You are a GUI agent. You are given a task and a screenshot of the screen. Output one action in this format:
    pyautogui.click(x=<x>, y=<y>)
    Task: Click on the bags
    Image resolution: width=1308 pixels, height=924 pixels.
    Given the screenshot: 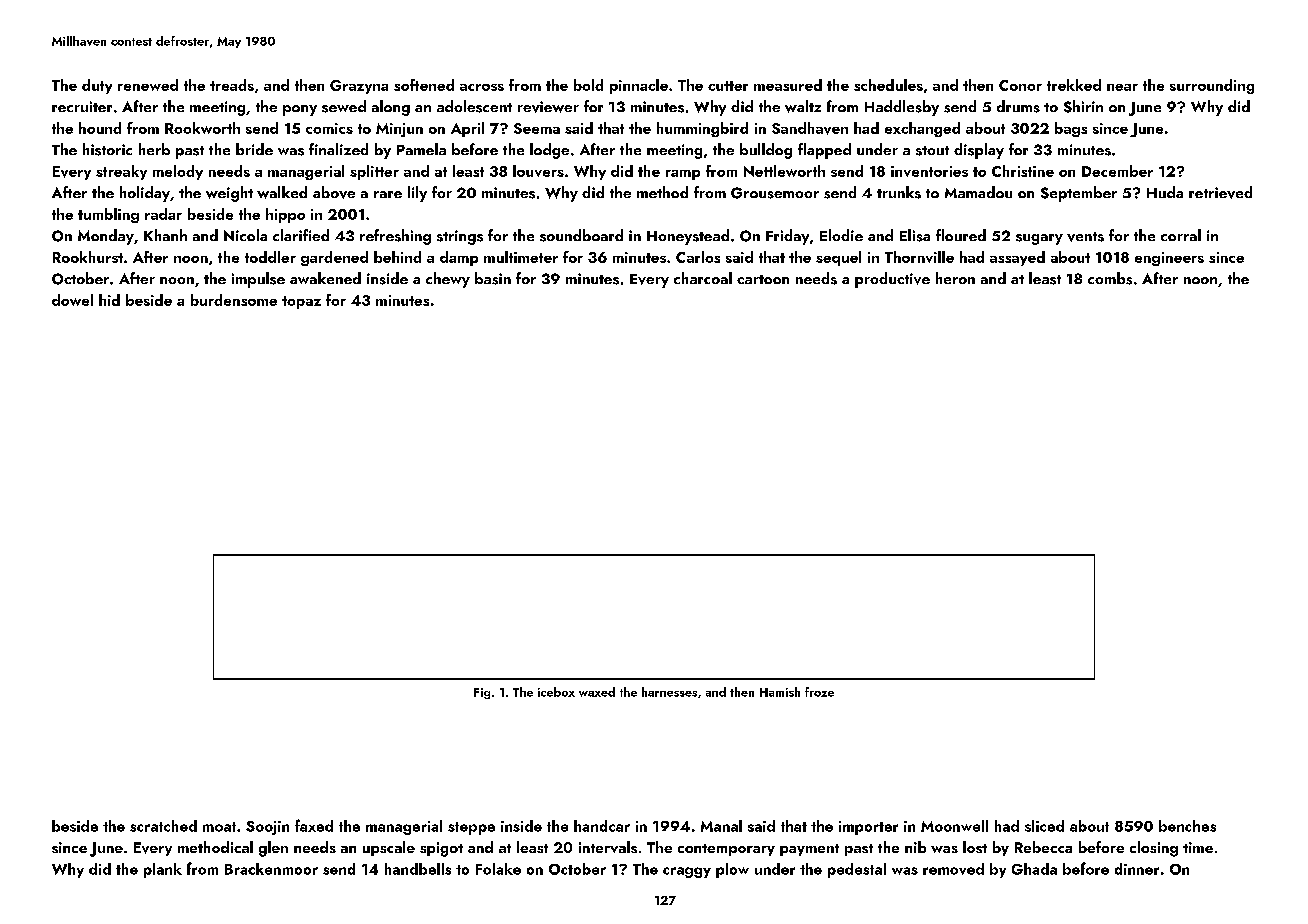 What is the action you would take?
    pyautogui.click(x=1071, y=129)
